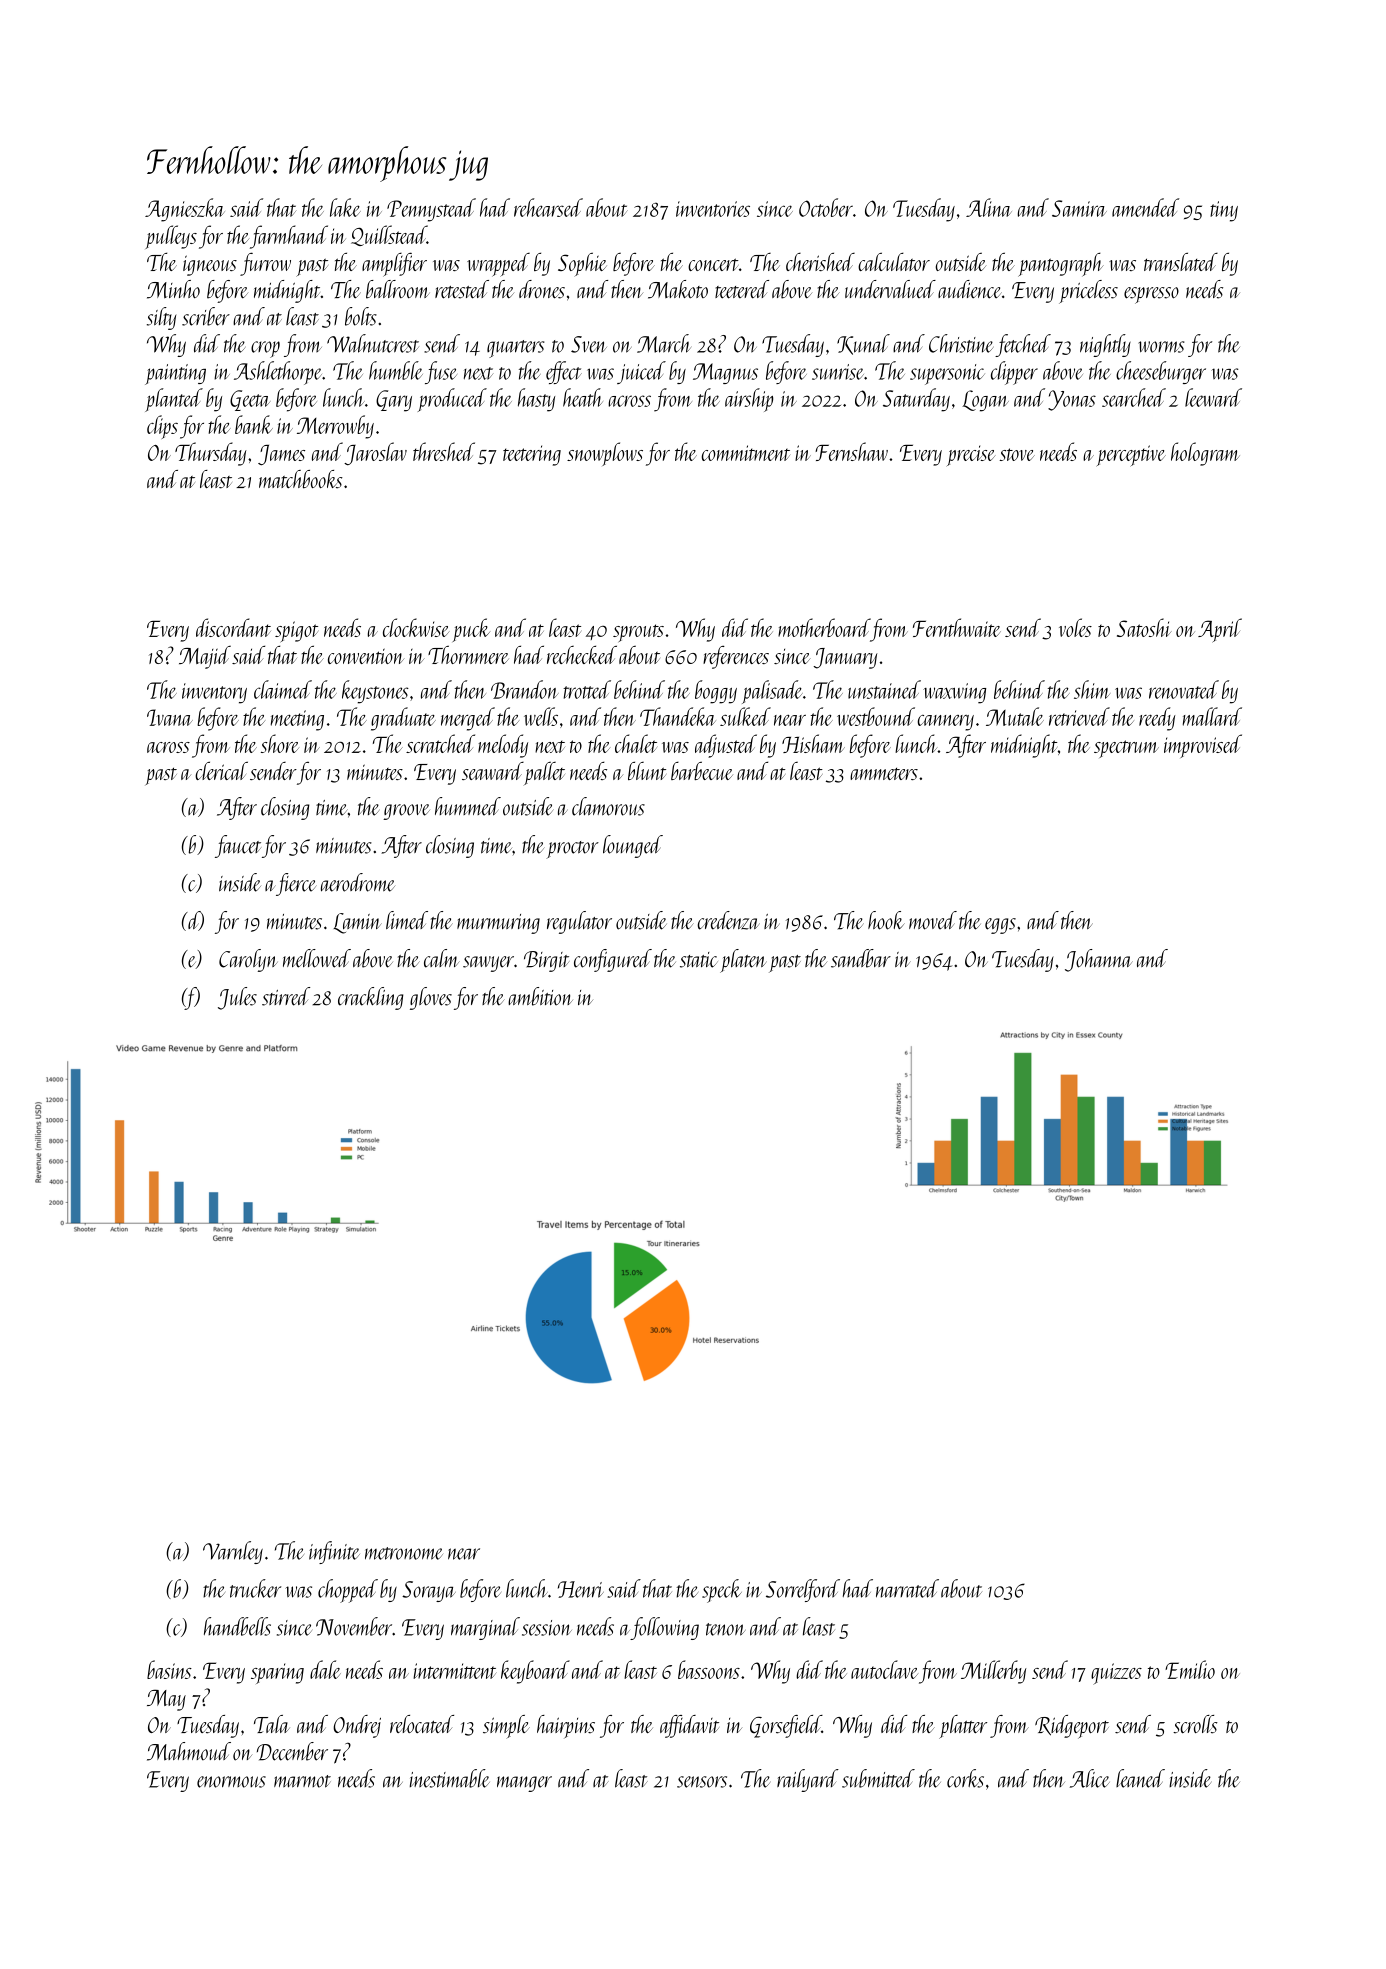 Image resolution: width=1386 pixels, height=1969 pixels. What do you see at coordinates (1203, 746) in the image?
I see `improvised` at bounding box center [1203, 746].
